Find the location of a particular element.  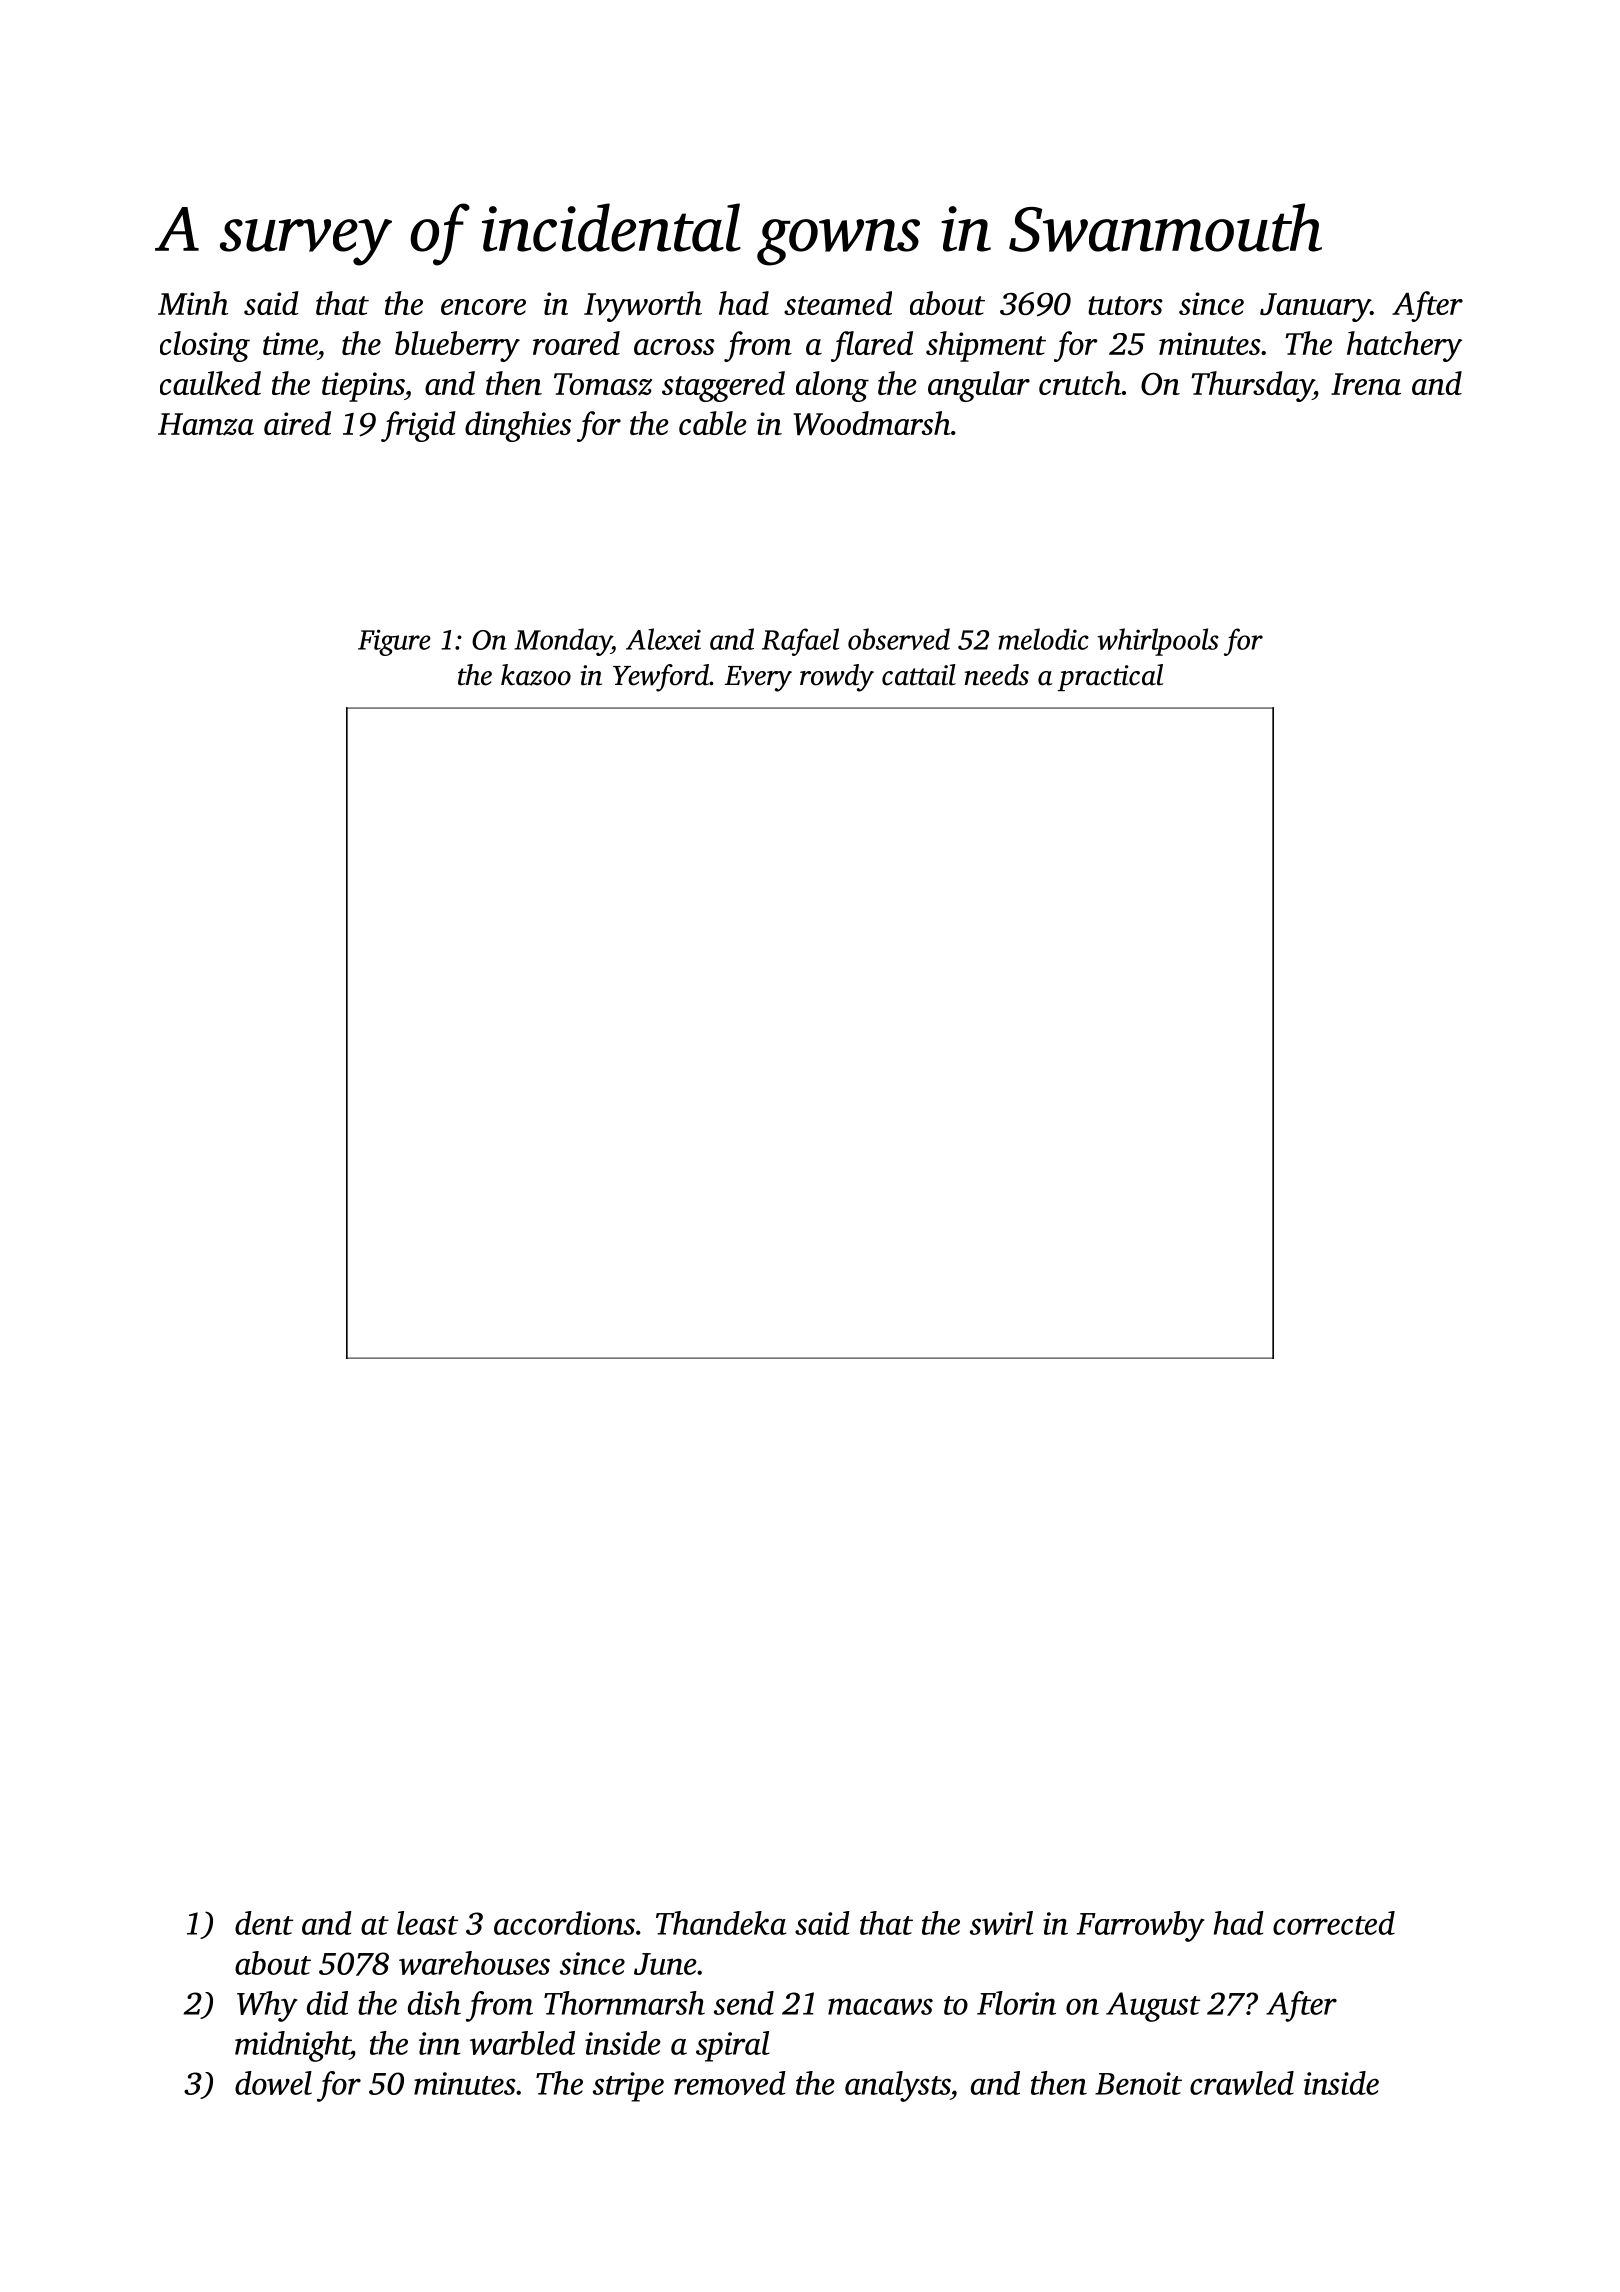

Minh is located at coordinates (193, 303).
